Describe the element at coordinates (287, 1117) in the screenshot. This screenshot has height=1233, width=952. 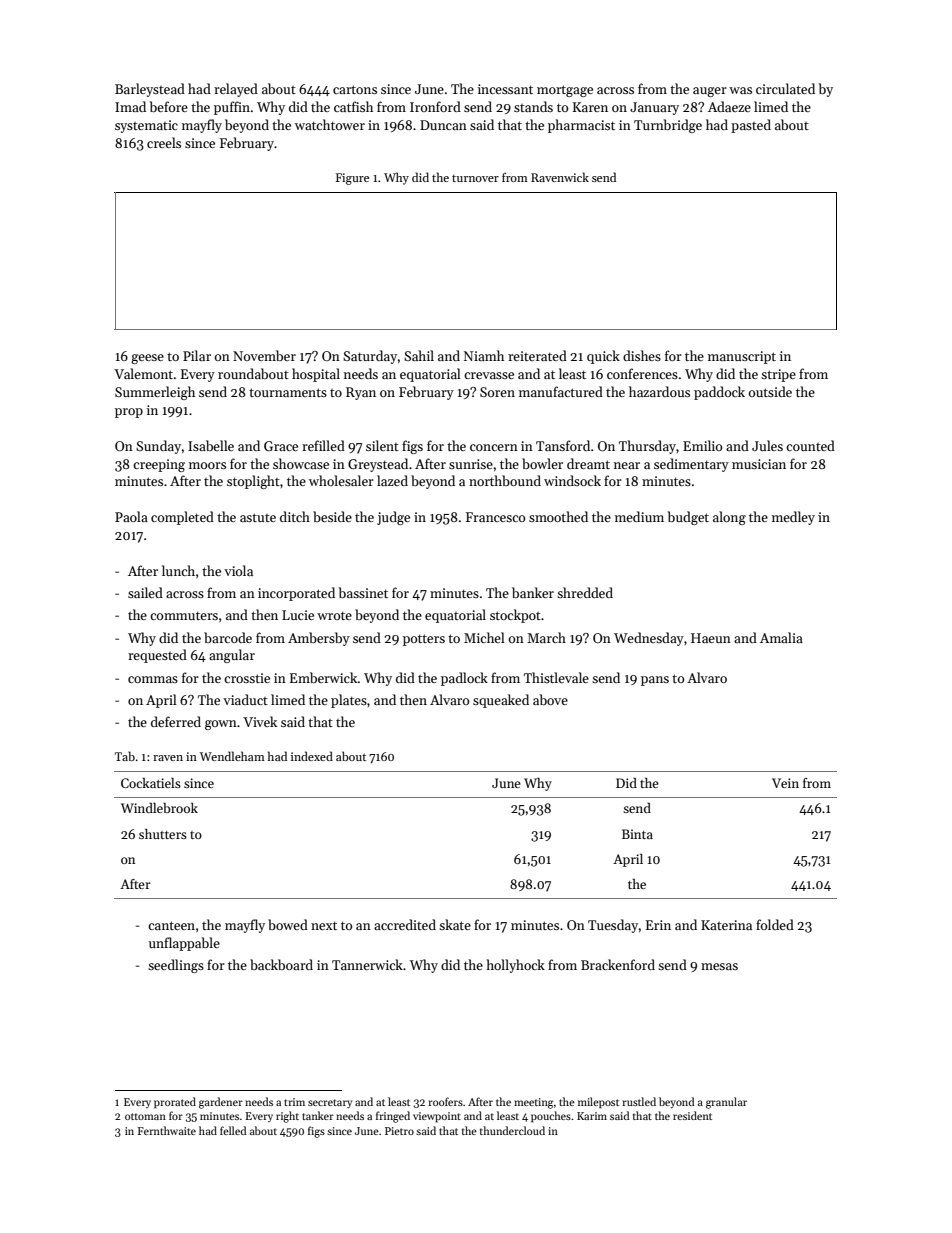
I see `right` at that location.
